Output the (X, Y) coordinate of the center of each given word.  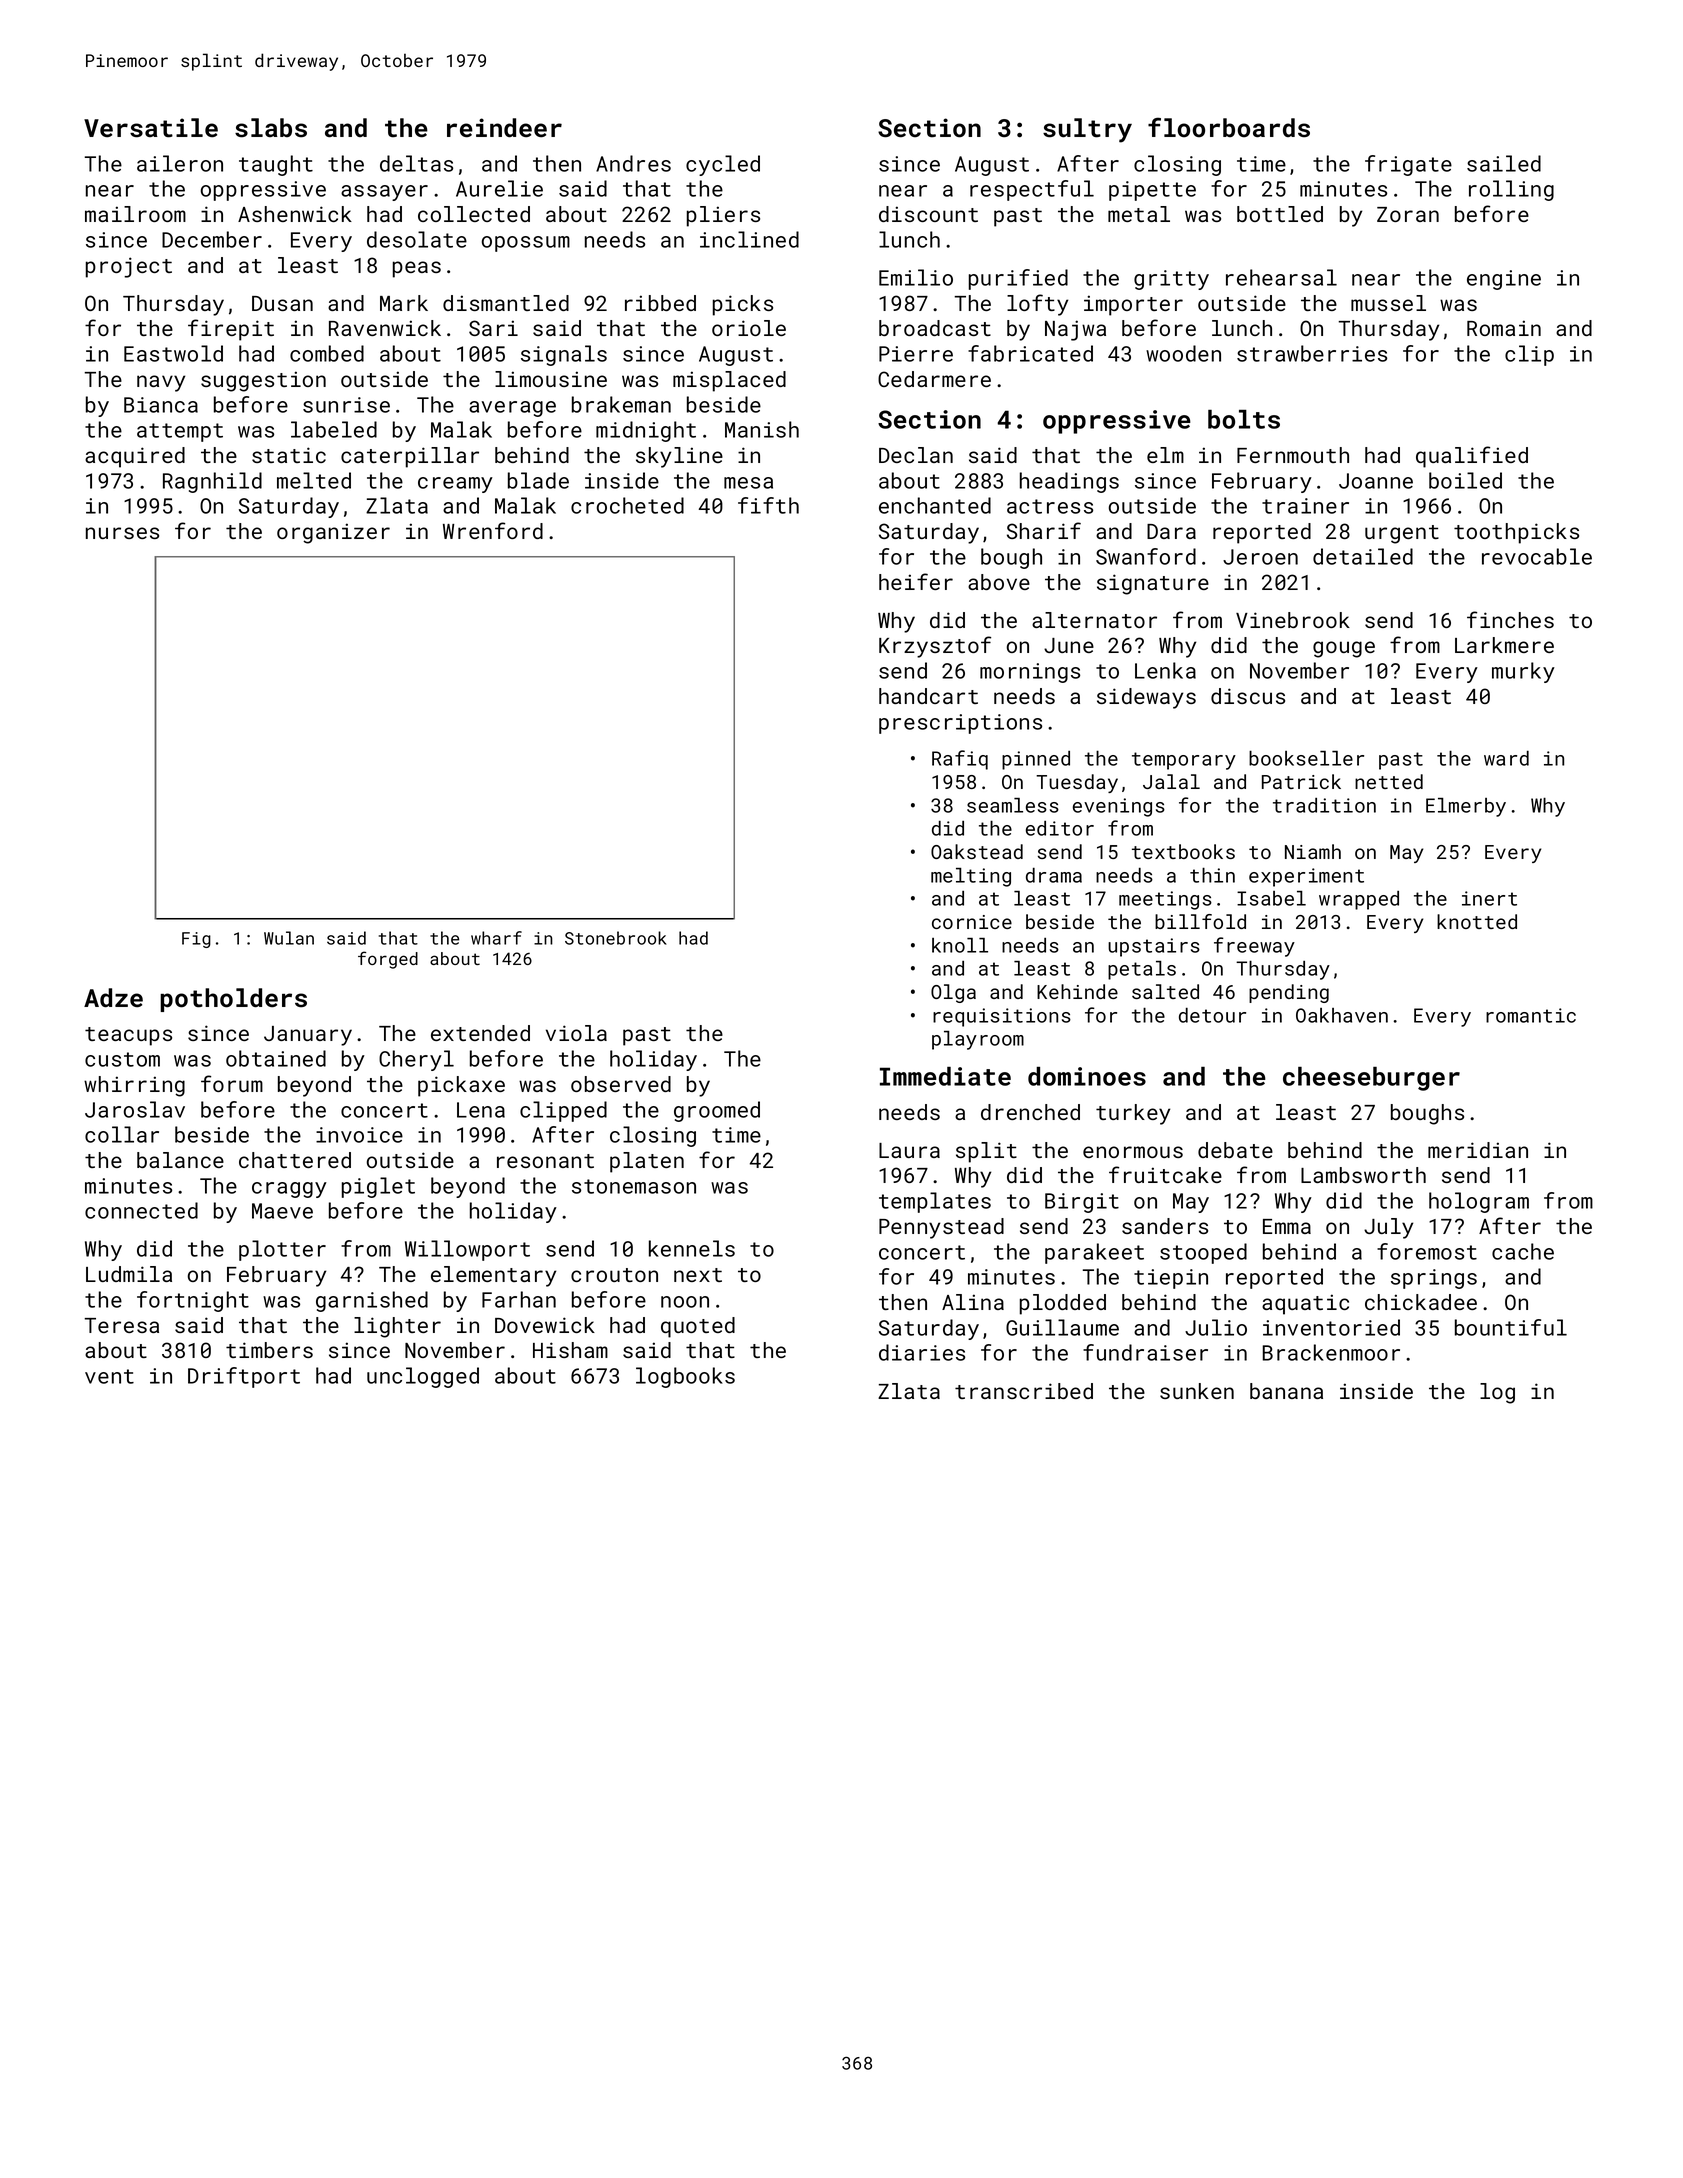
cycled (723, 165)
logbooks (685, 1377)
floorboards (1229, 127)
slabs (271, 128)
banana (1286, 1391)
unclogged (423, 1377)
